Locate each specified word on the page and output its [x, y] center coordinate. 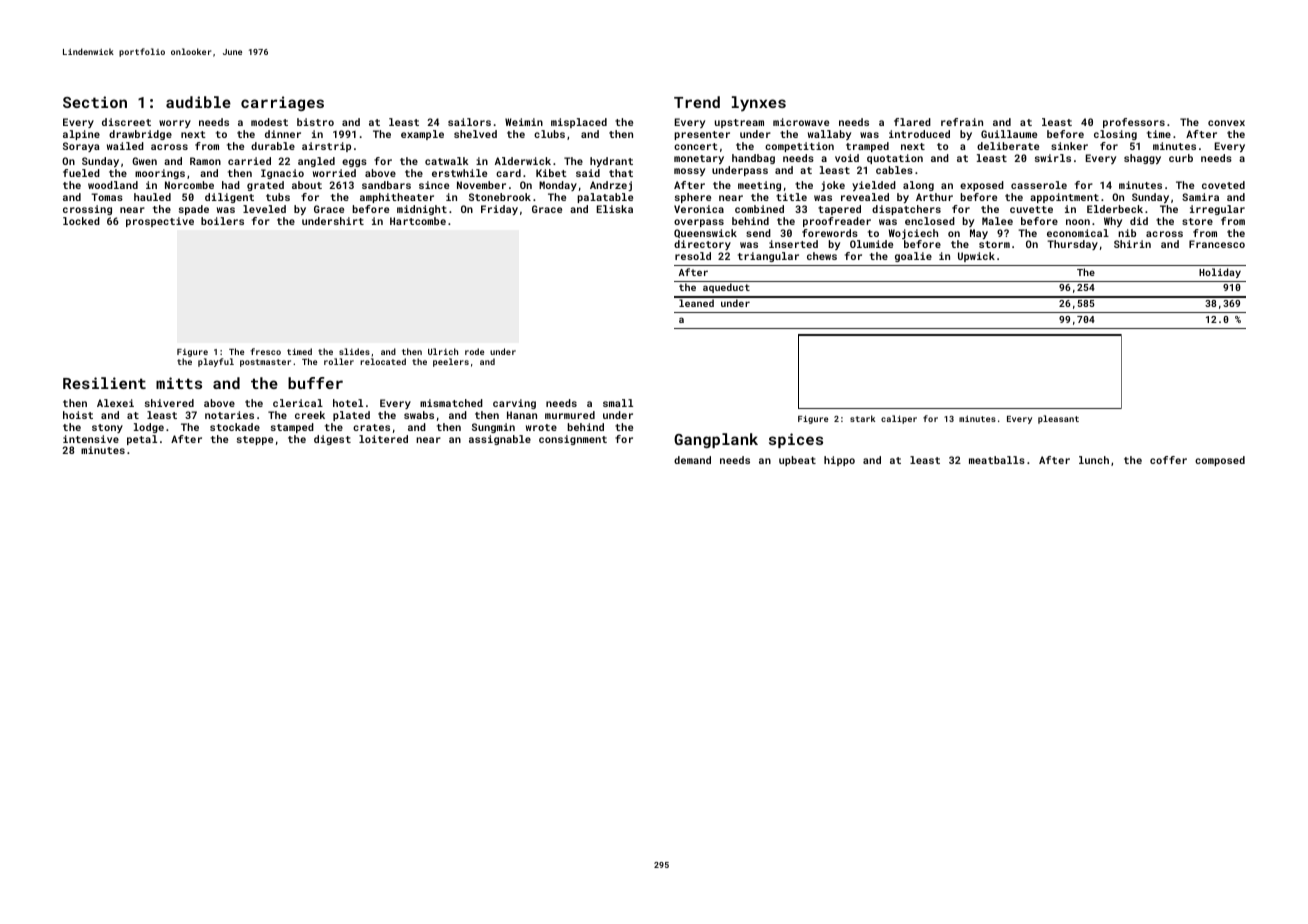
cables [894, 170]
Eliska [615, 209]
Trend [697, 102]
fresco [265, 351]
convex [1226, 123]
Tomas [107, 197]
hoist [78, 415]
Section [95, 102]
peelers [451, 362]
